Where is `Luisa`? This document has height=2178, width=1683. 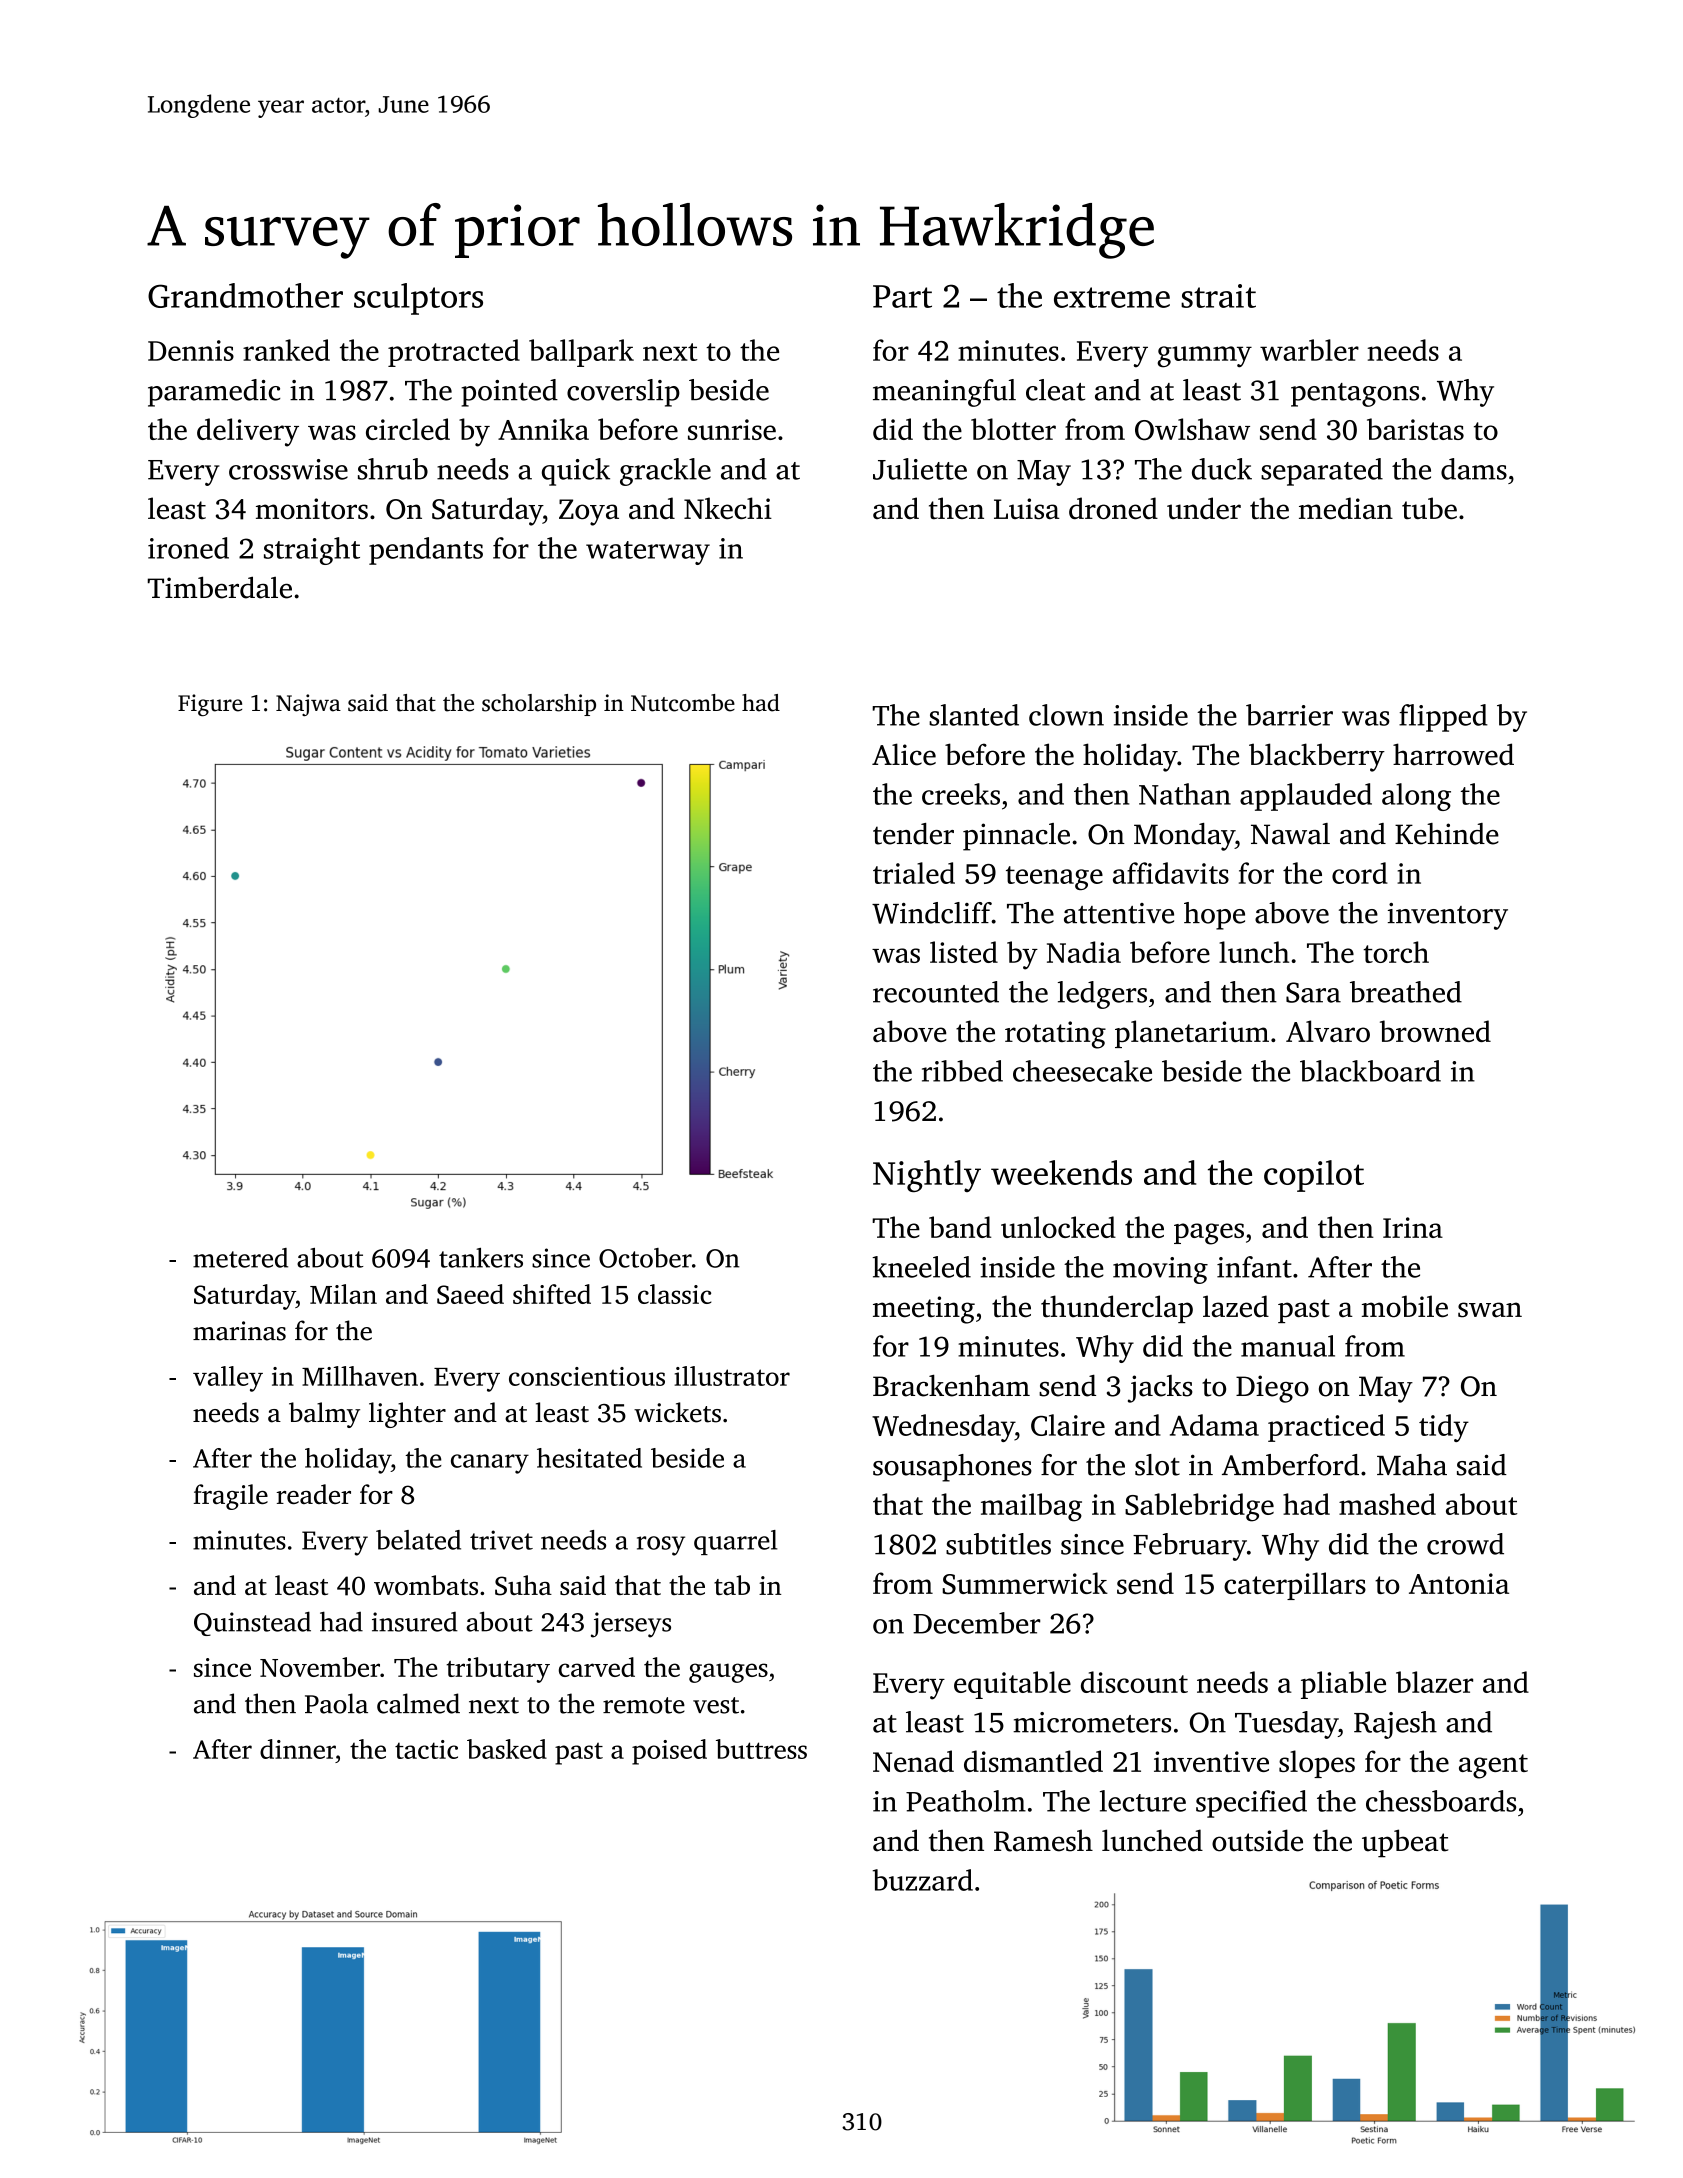 Luisa is located at coordinates (1026, 508).
